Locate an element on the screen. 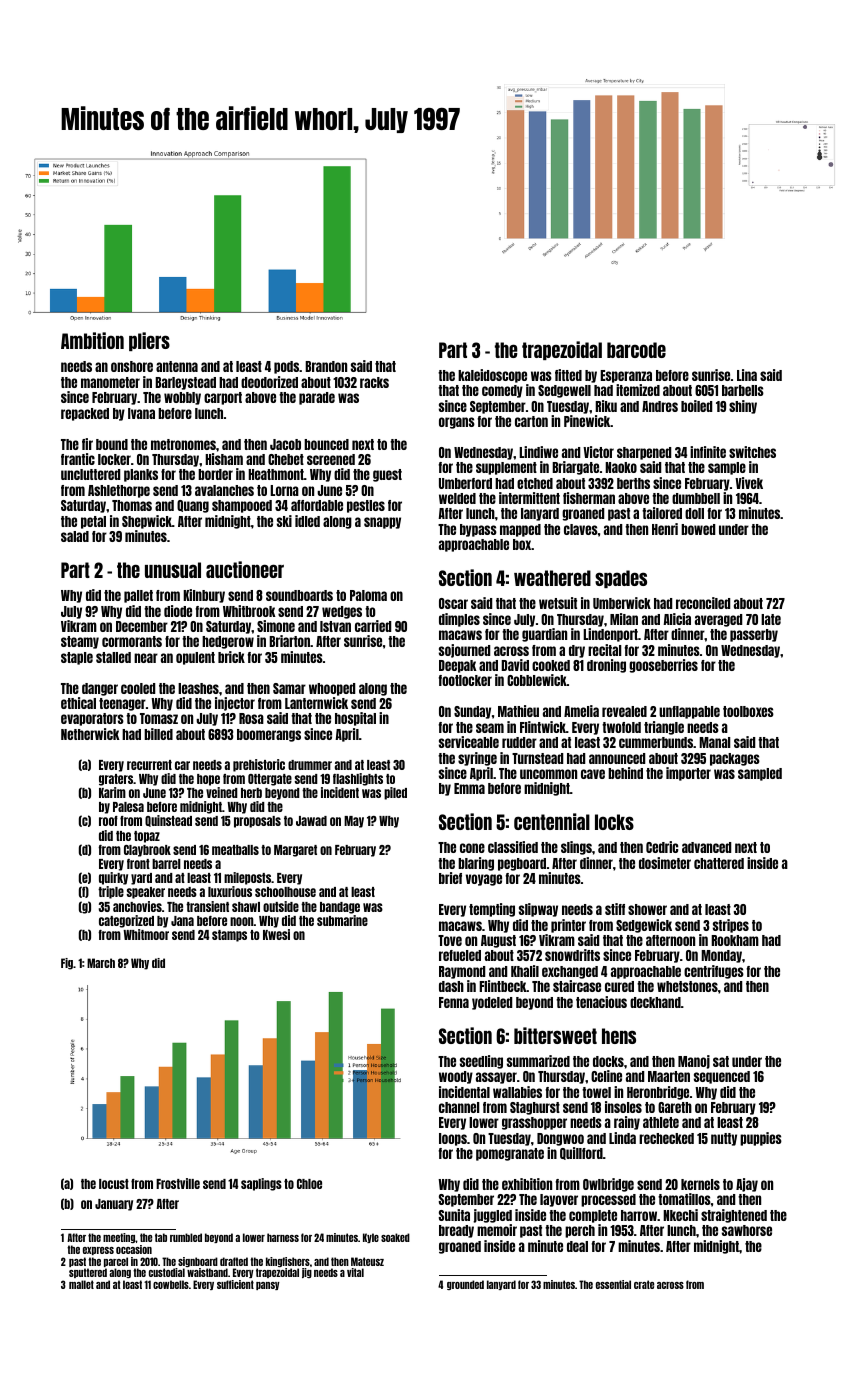 Image resolution: width=849 pixels, height=1400 pixels. snappy is located at coordinates (382, 523).
